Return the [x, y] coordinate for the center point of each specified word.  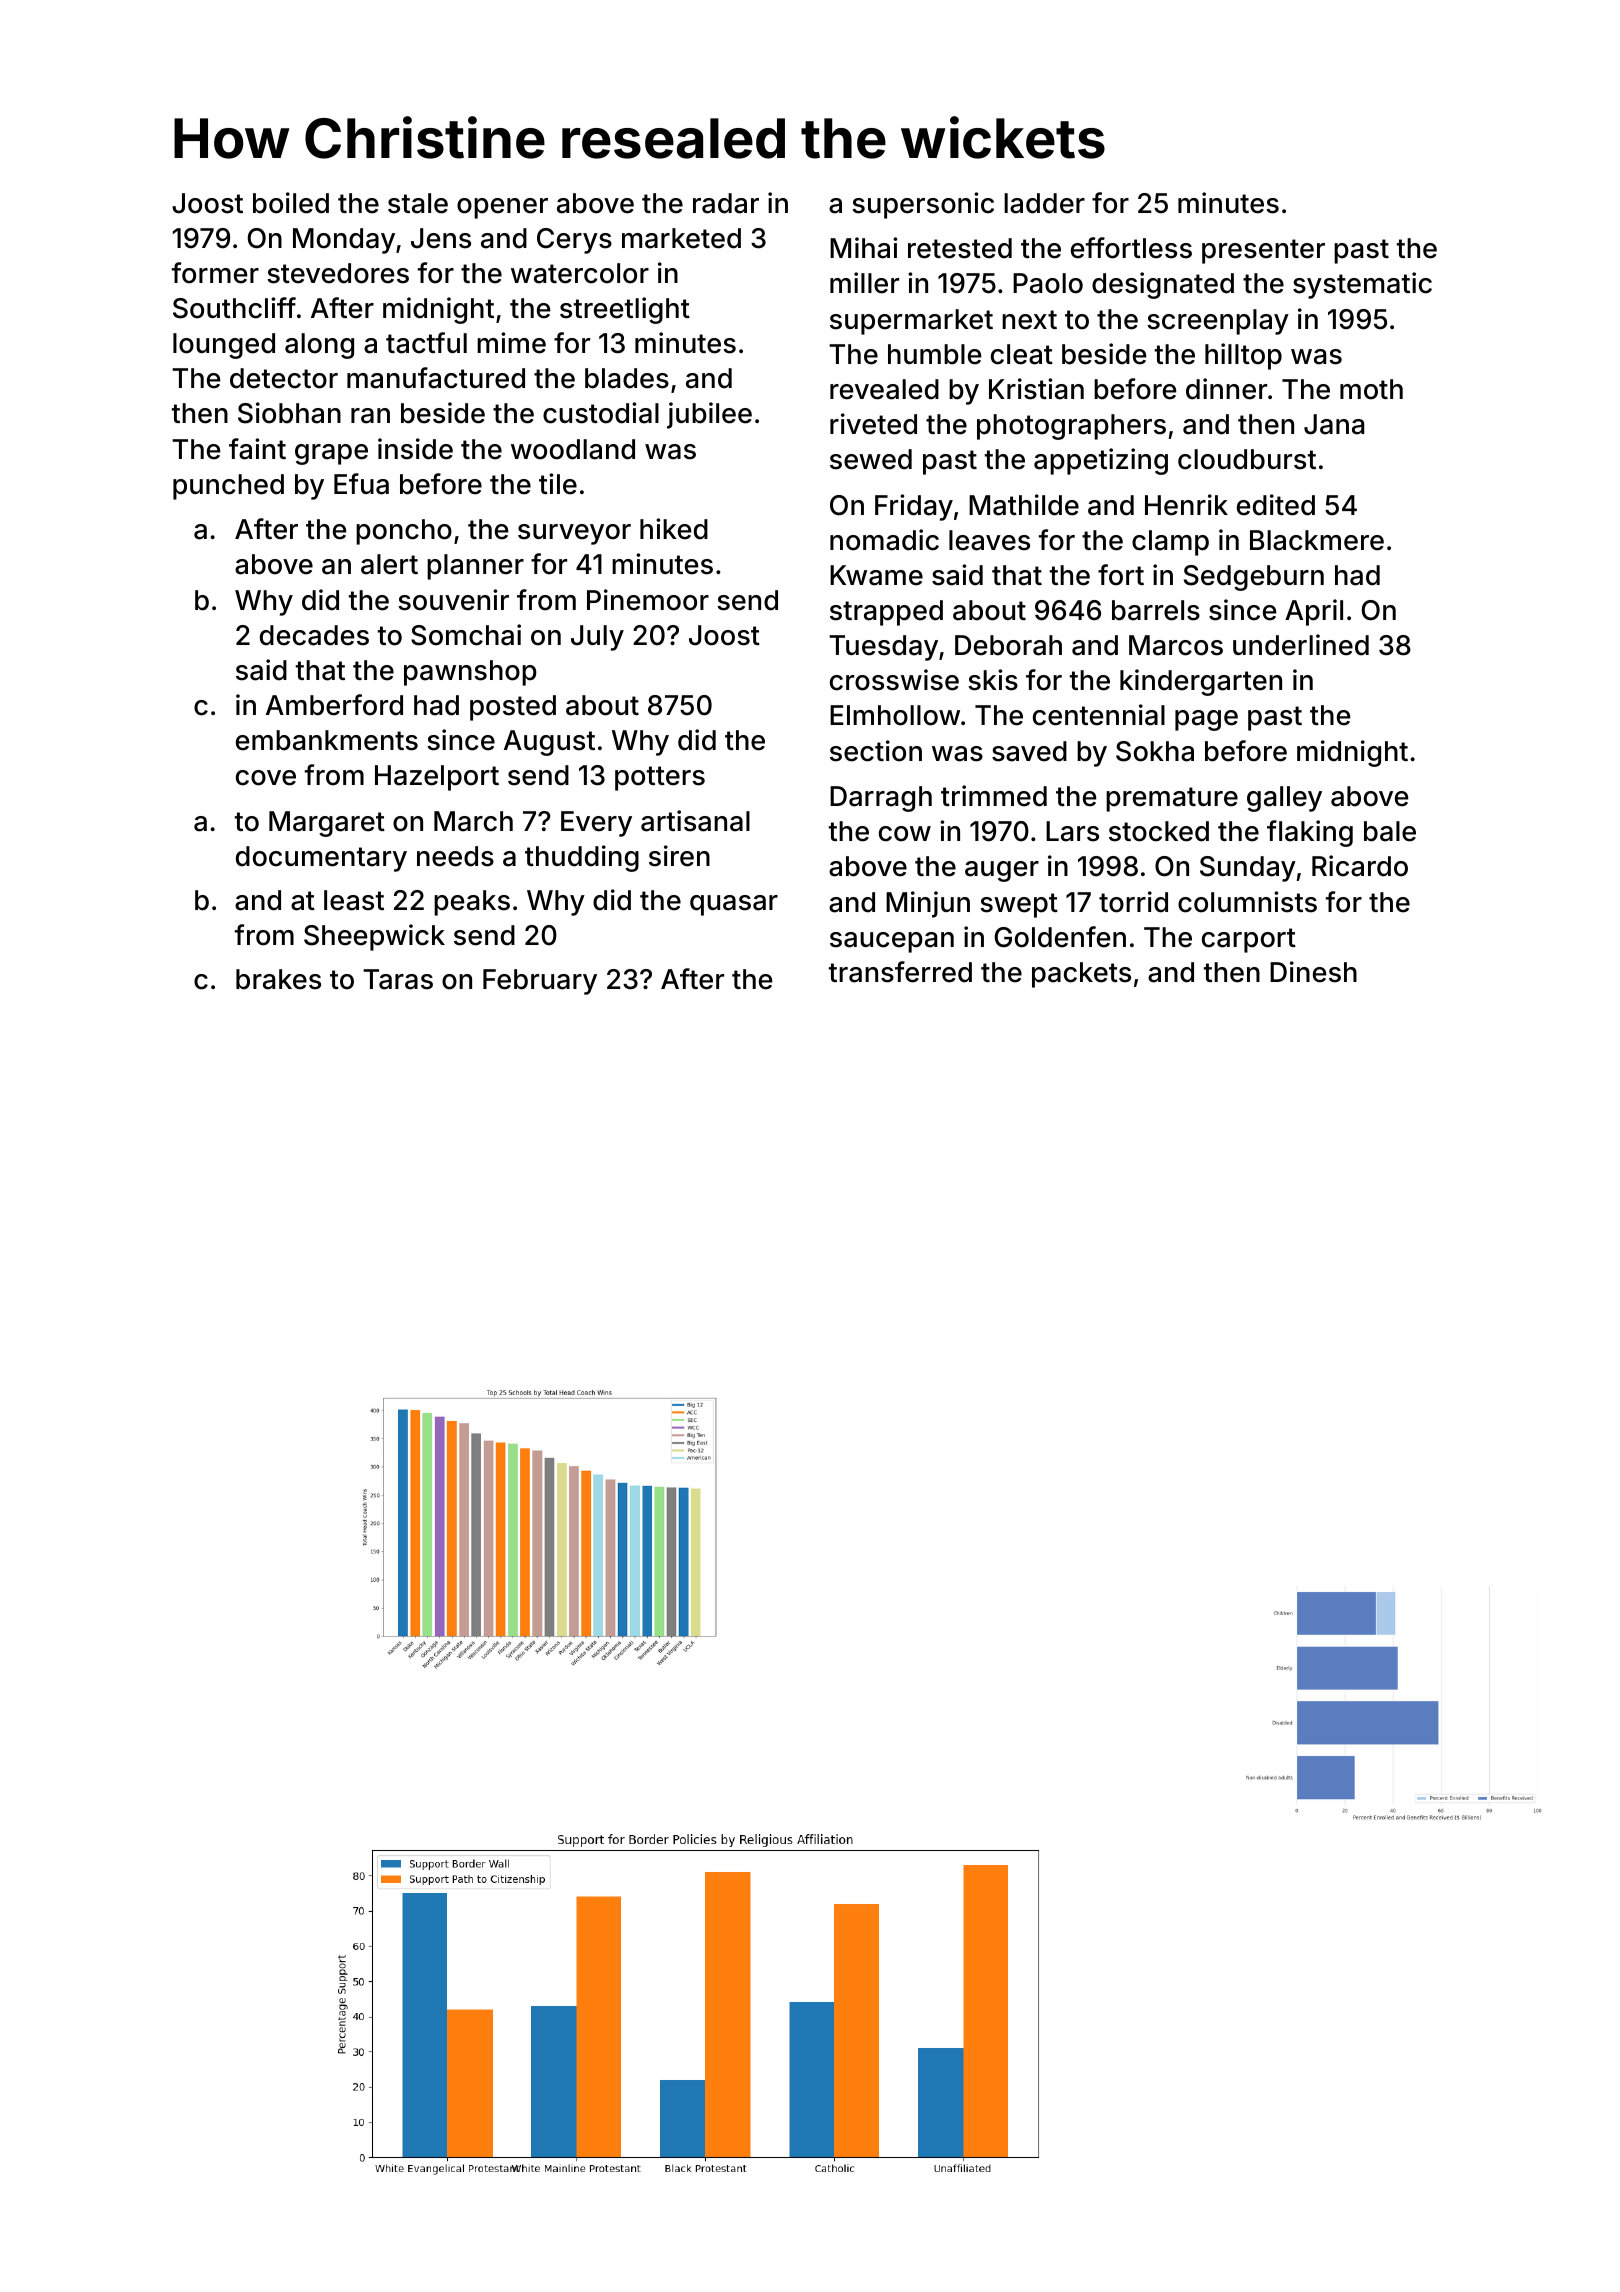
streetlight [625, 310]
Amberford [334, 705]
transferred [900, 972]
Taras [398, 979]
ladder [1044, 203]
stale [418, 203]
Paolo [1048, 283]
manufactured [436, 378]
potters [660, 778]
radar [726, 203]
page [1206, 720]
